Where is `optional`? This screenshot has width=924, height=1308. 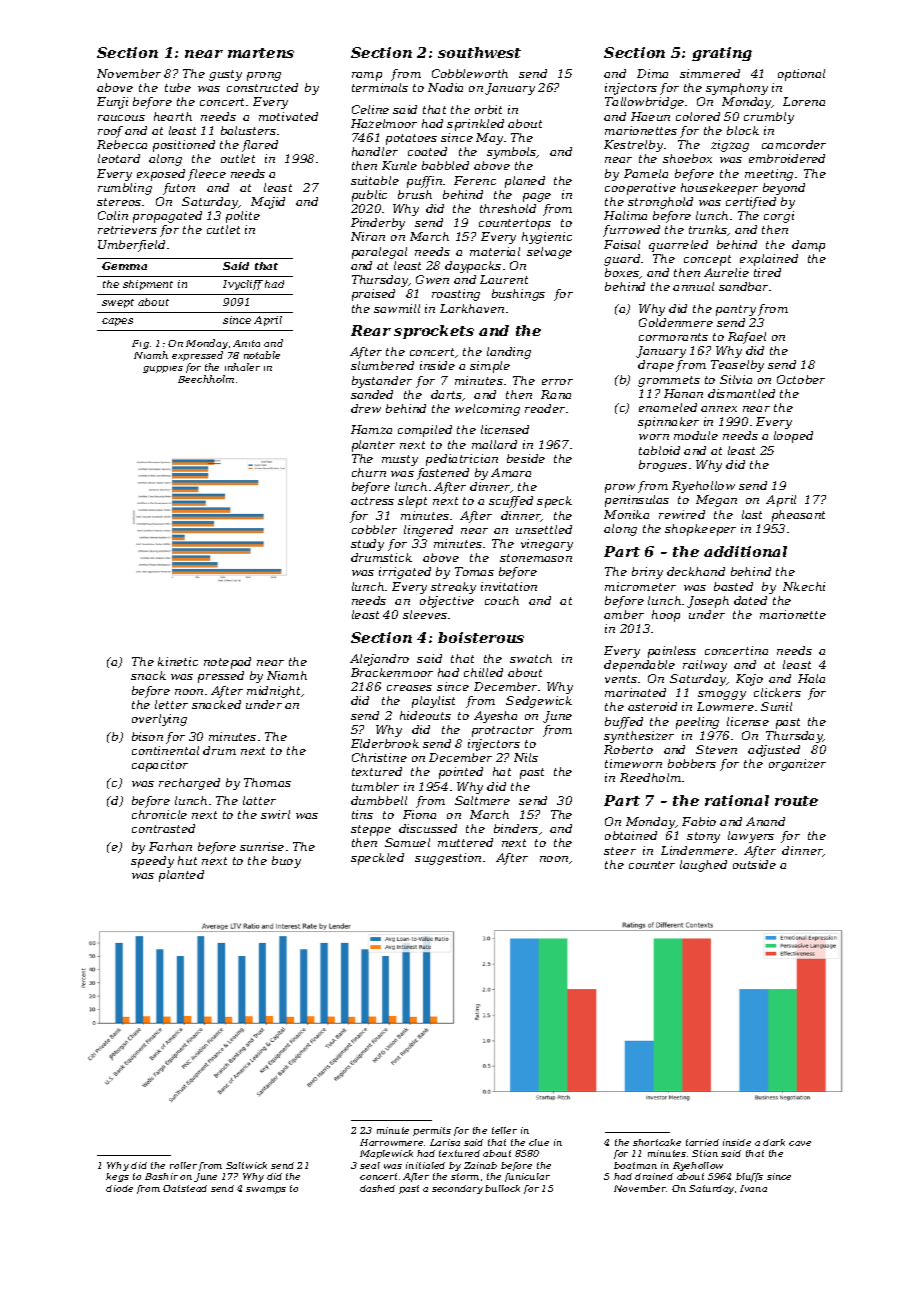 optional is located at coordinates (801, 75).
